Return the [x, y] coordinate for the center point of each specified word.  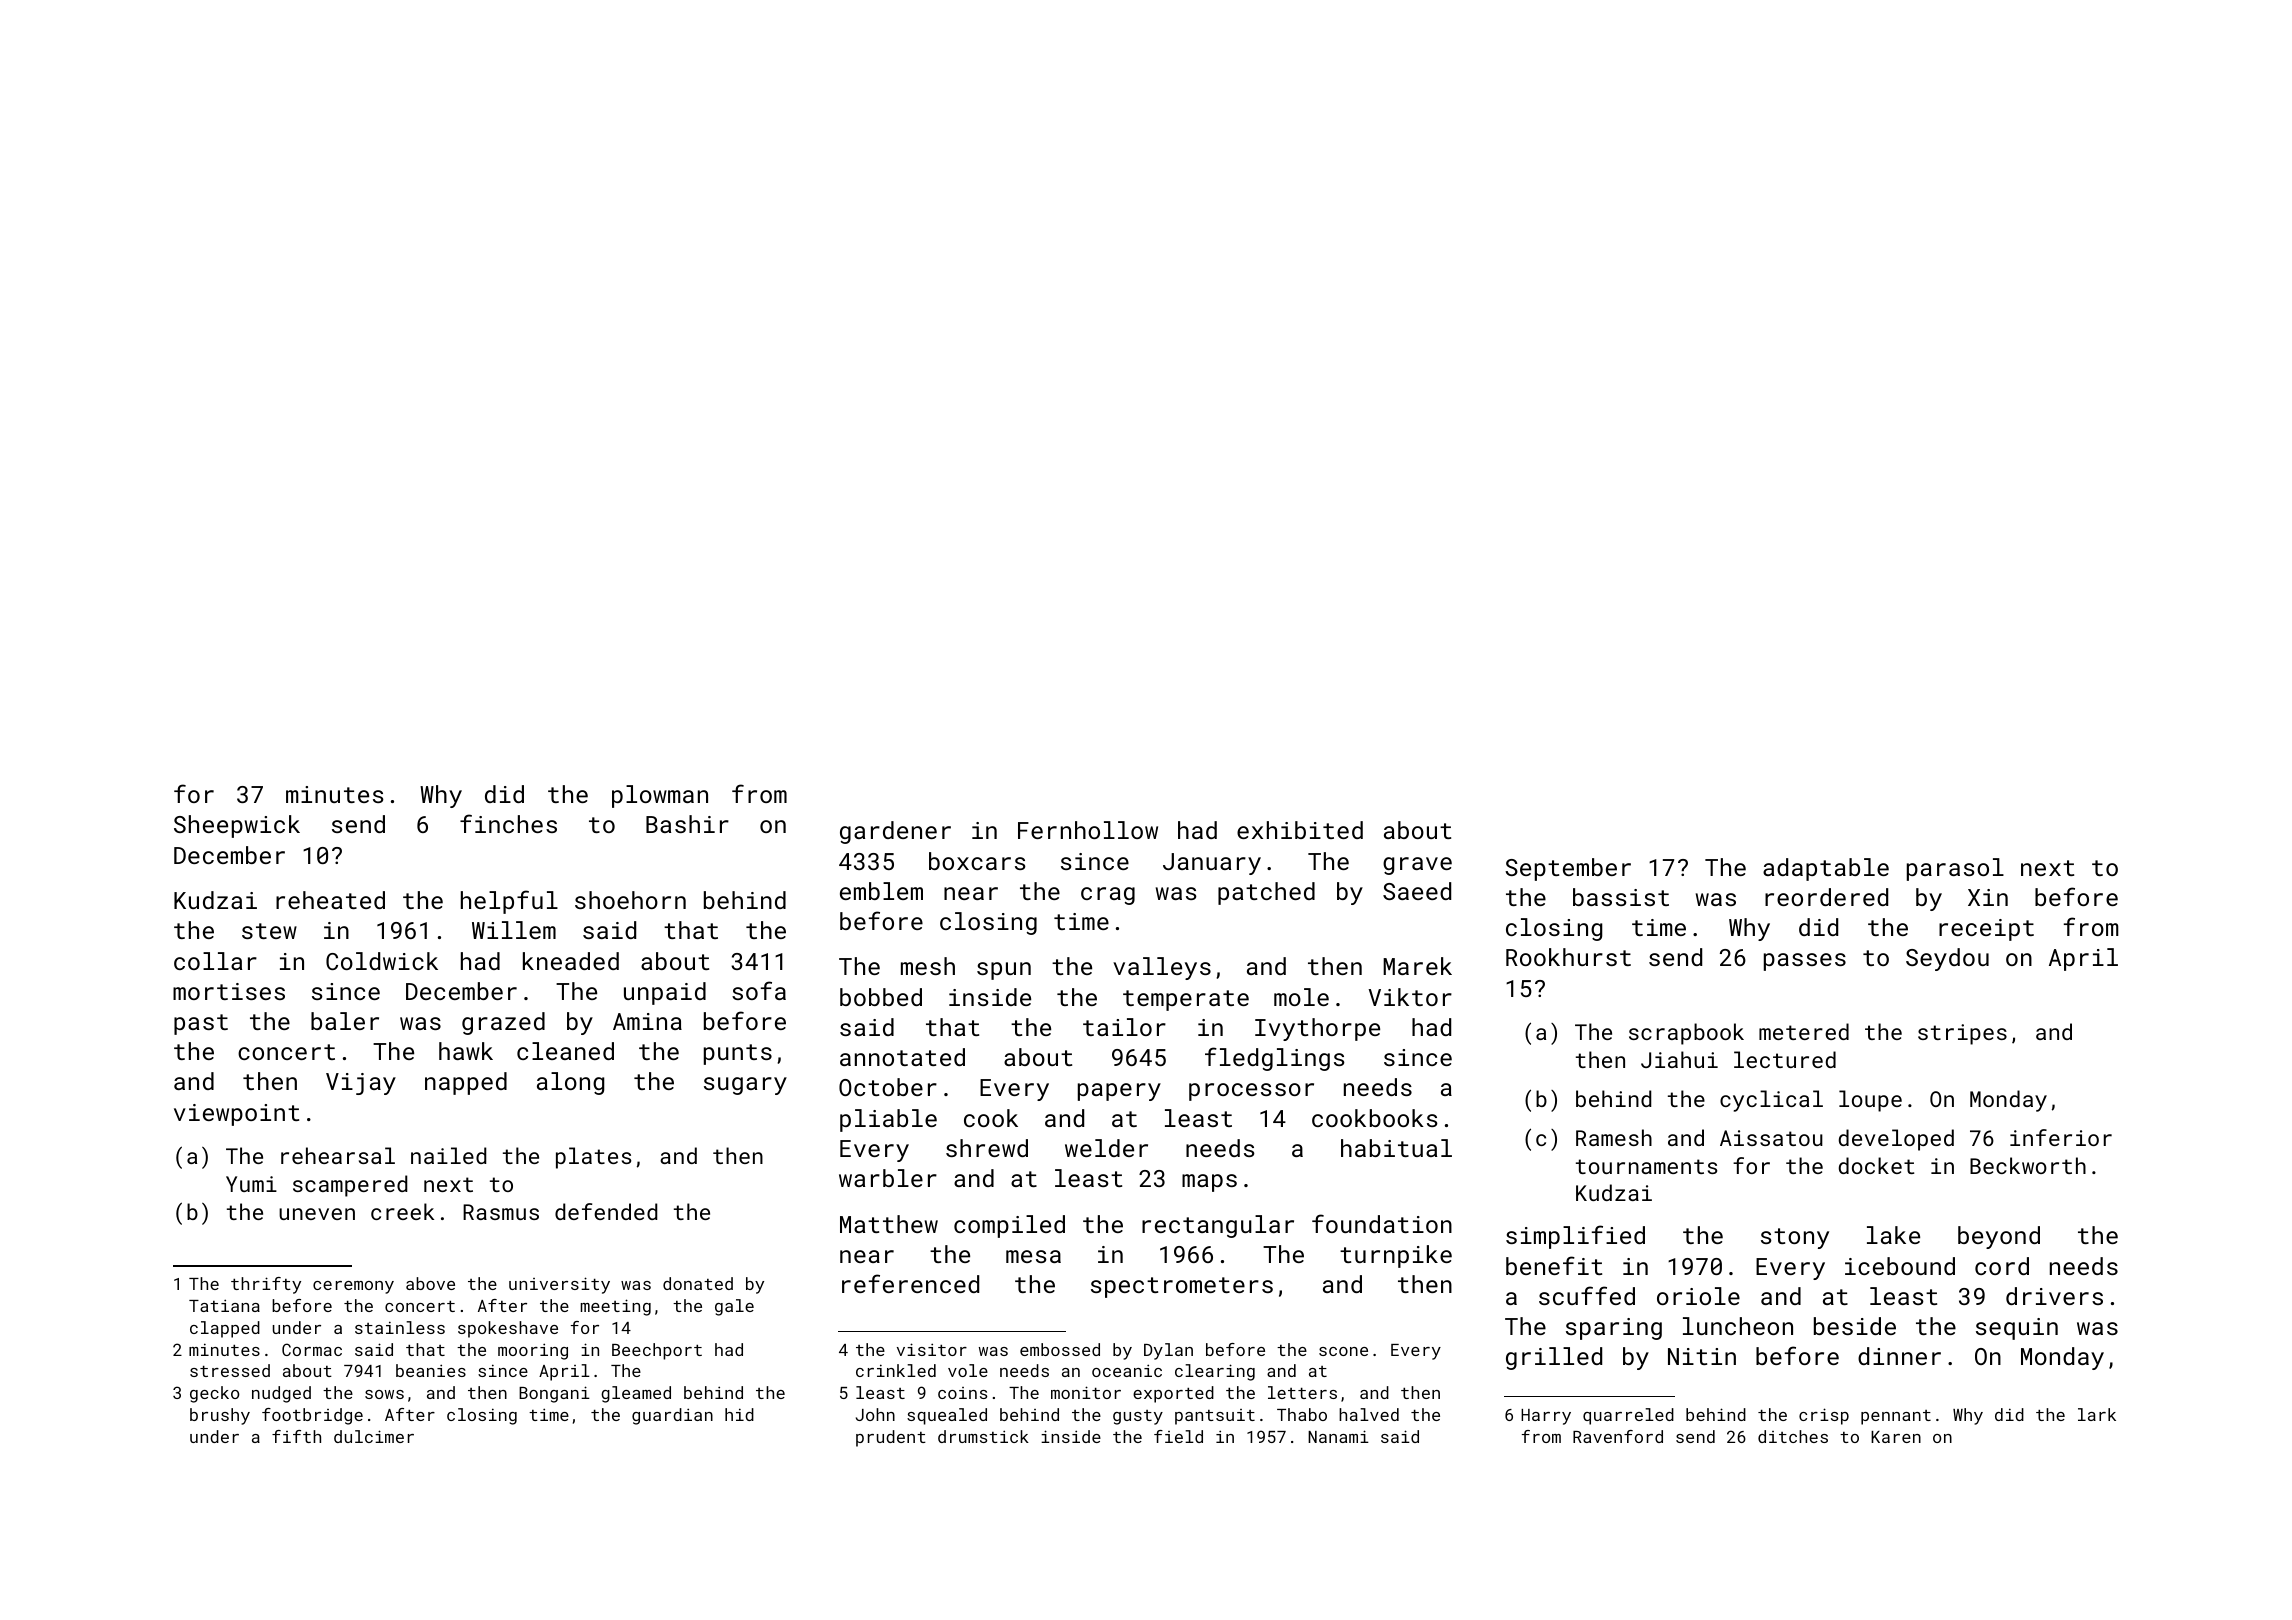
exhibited [1300, 830]
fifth [296, 1436]
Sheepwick [237, 826]
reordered [1826, 897]
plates [593, 1158]
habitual [1396, 1148]
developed [1896, 1140]
